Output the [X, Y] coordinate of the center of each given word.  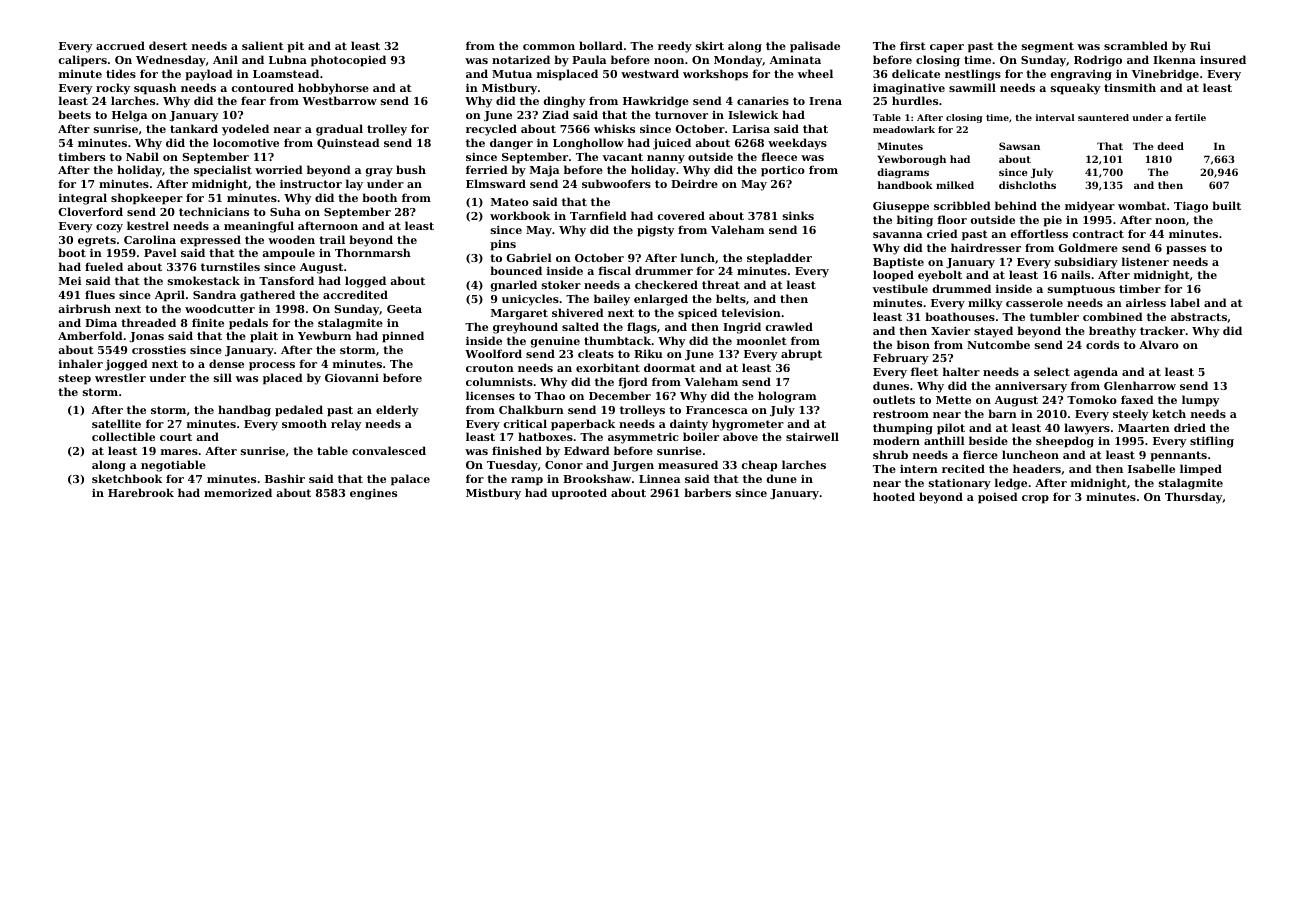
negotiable [173, 466]
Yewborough [911, 160]
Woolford [493, 353]
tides [121, 73]
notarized [521, 59]
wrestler [120, 377]
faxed [1137, 399]
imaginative [909, 89]
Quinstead [348, 143]
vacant [622, 157]
